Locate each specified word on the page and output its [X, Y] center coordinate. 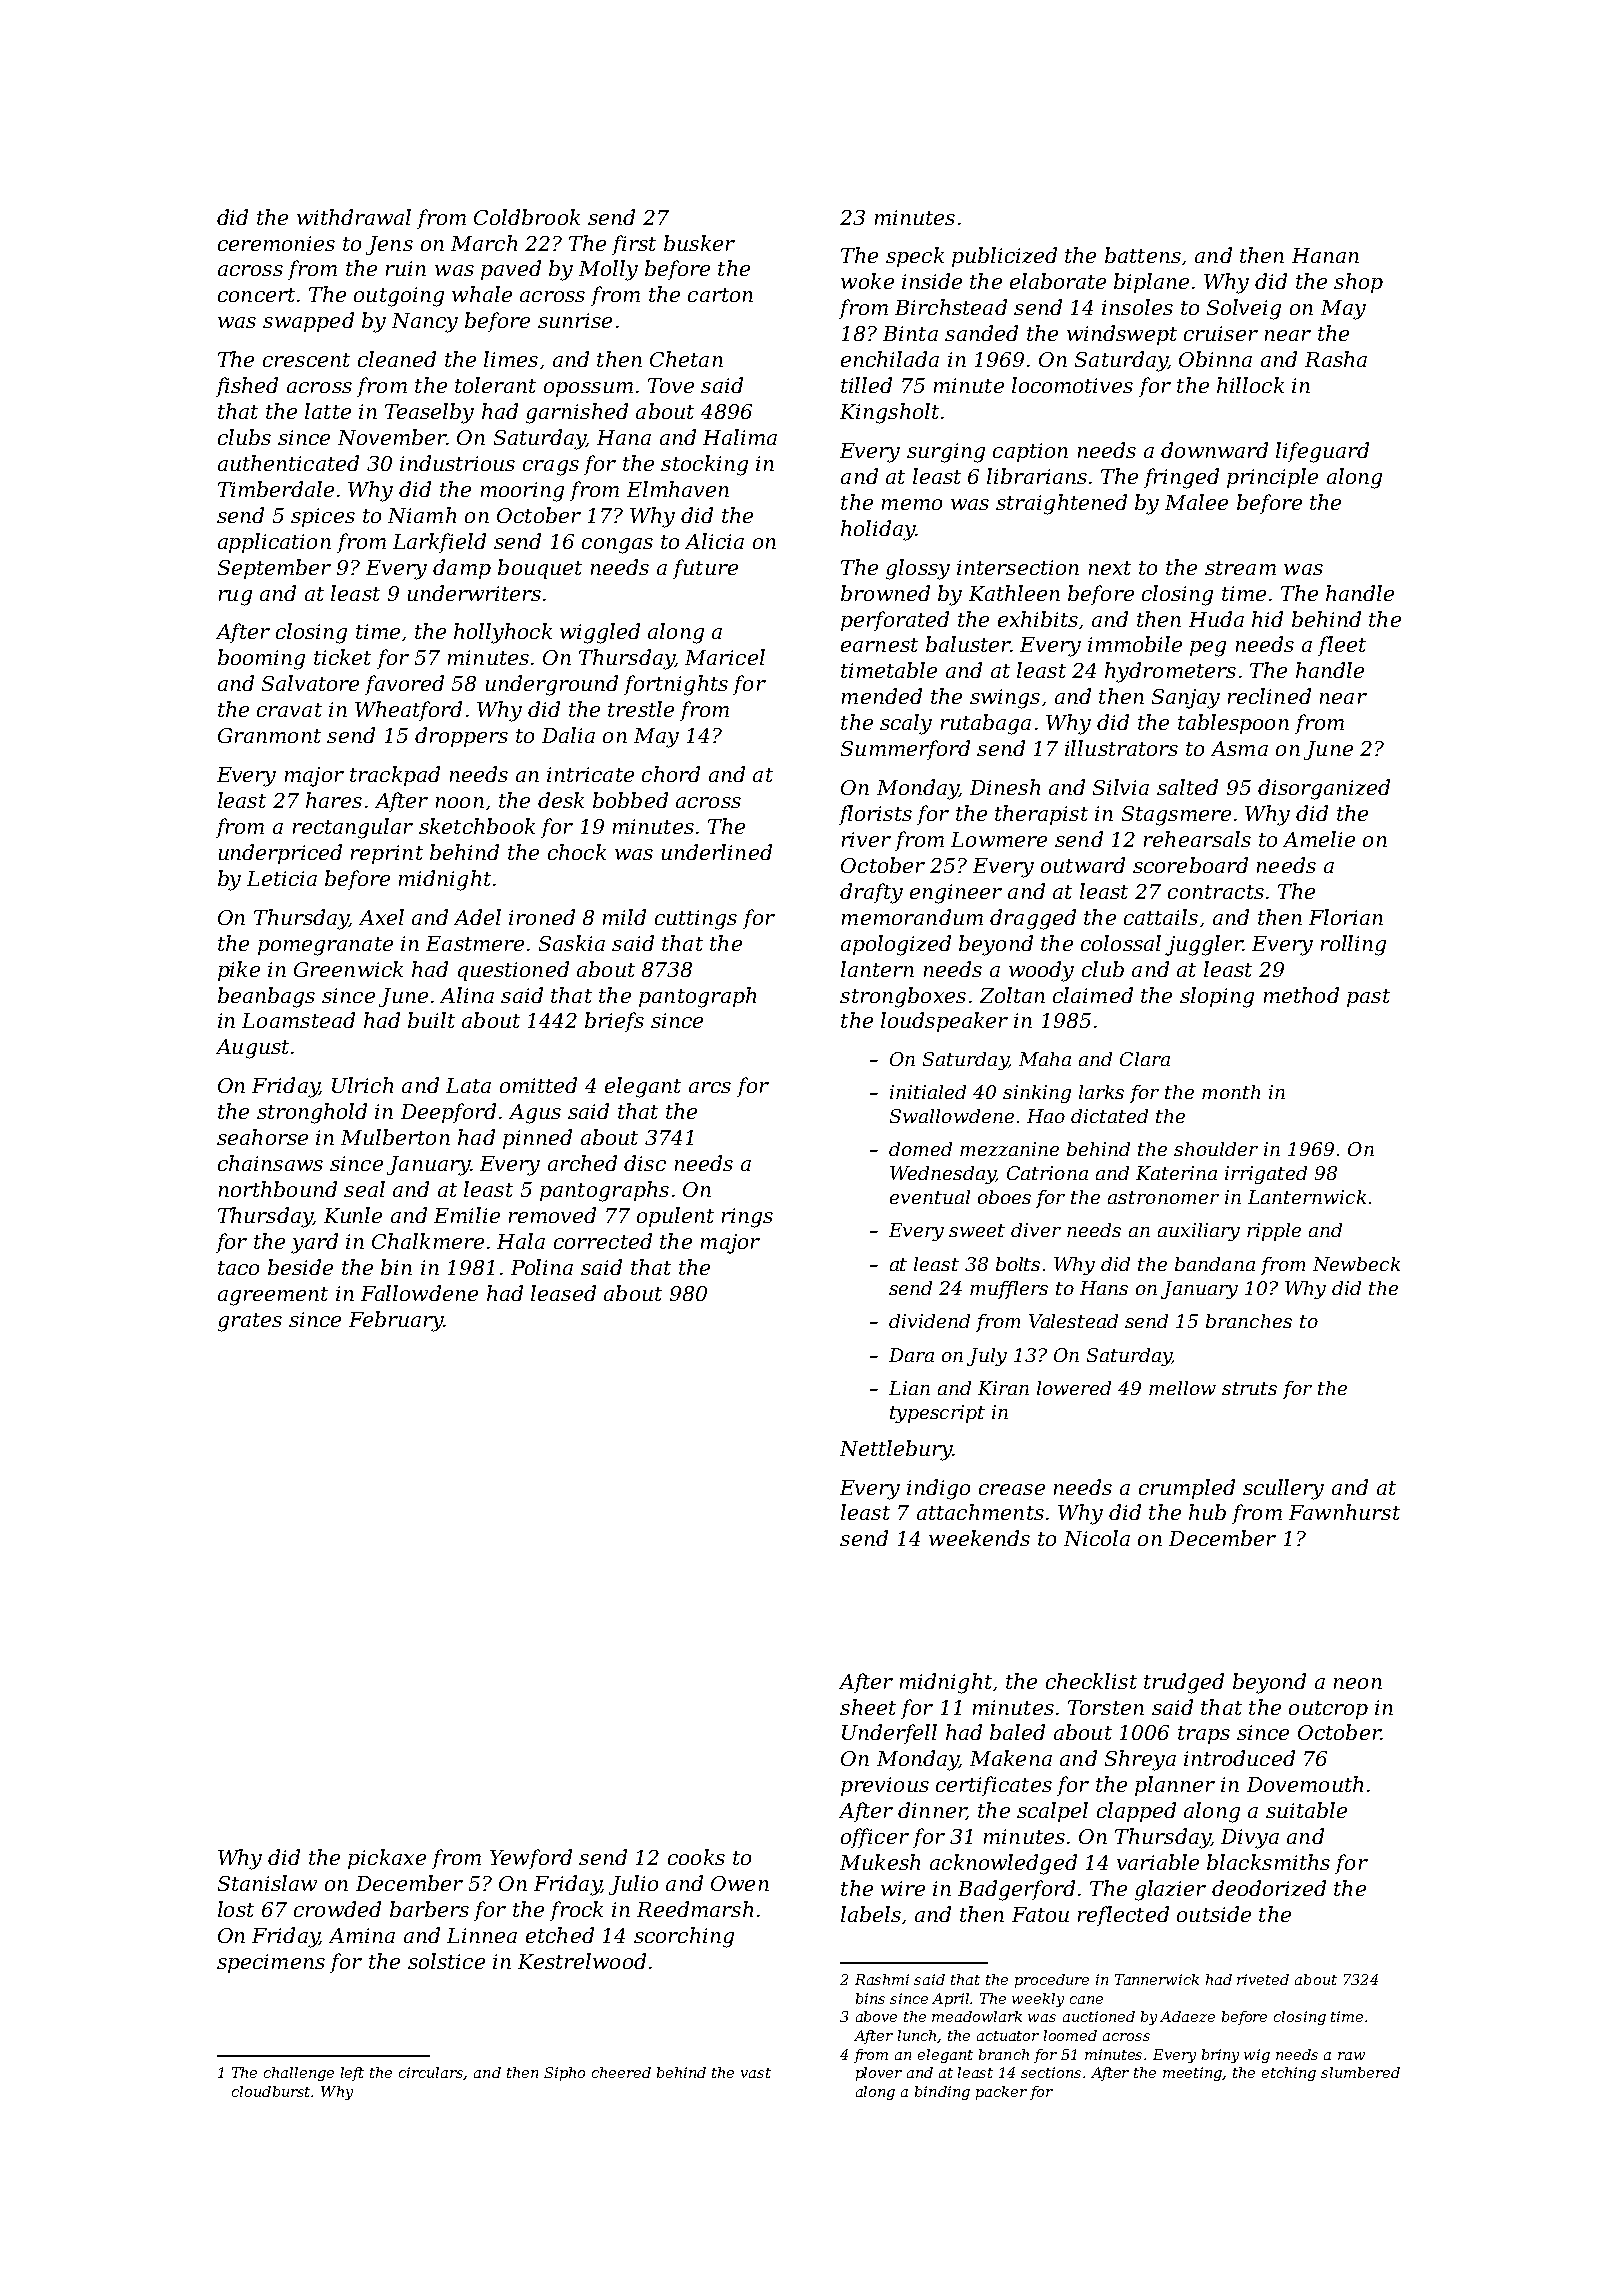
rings [747, 1218]
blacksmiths [1268, 1862]
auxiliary [1199, 1232]
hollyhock [503, 633]
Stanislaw [267, 1883]
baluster [968, 644]
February [396, 1321]
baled [1017, 1732]
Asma [1239, 748]
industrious [457, 463]
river [866, 839]
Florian [1346, 917]
